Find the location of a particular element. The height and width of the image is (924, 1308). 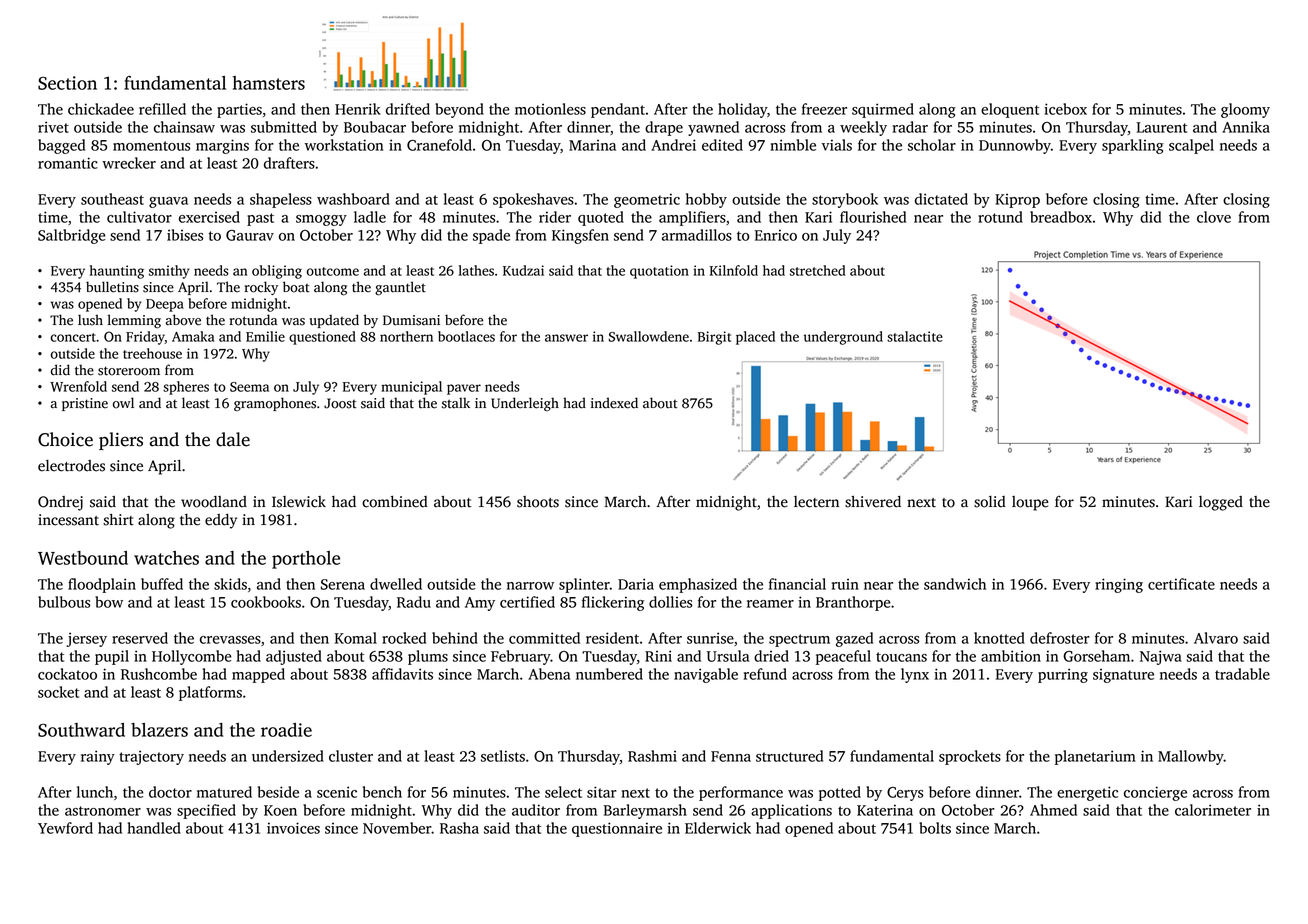

Alvaro is located at coordinates (1216, 638).
